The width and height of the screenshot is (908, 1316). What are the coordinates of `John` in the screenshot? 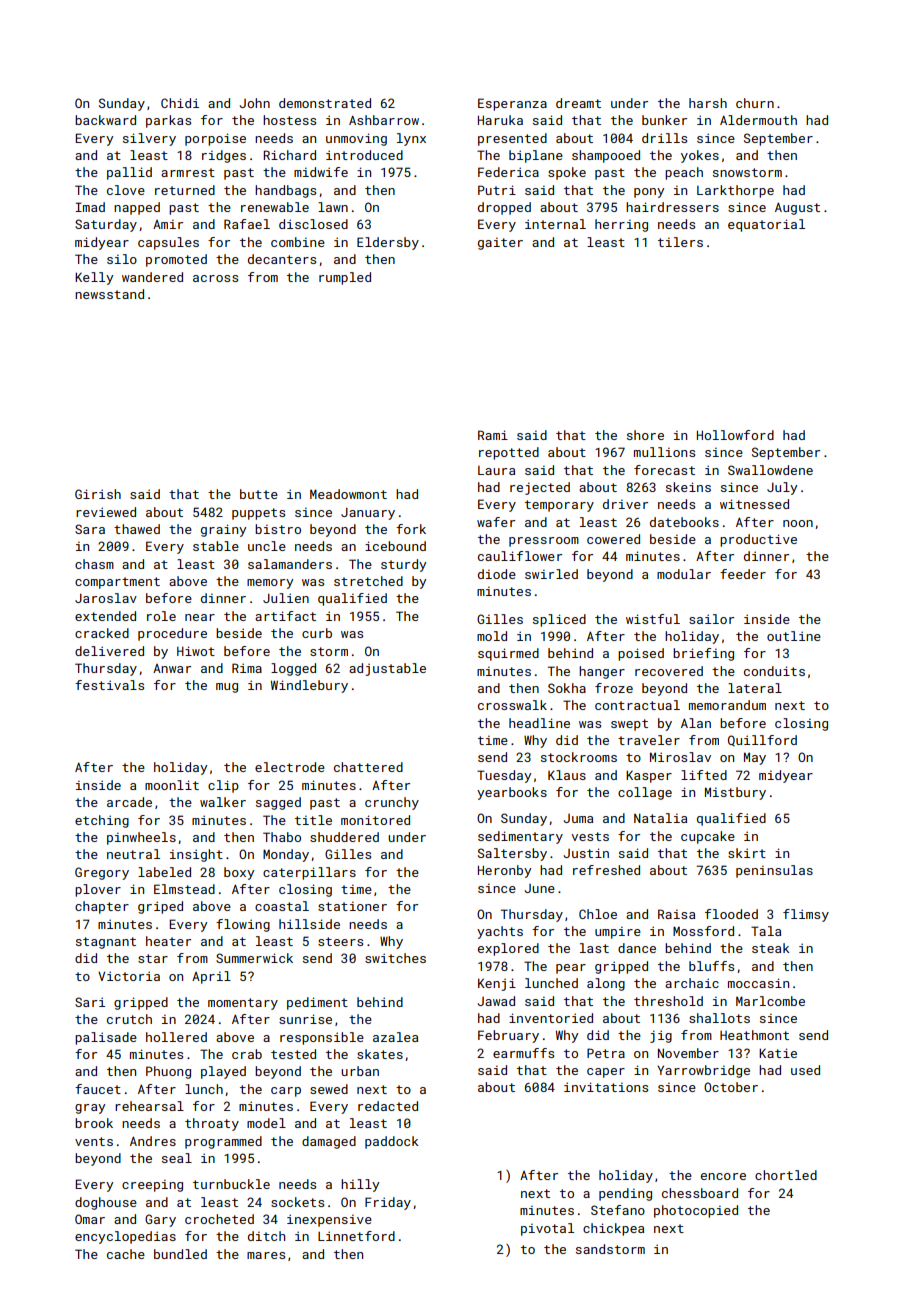 It's located at (254, 103).
